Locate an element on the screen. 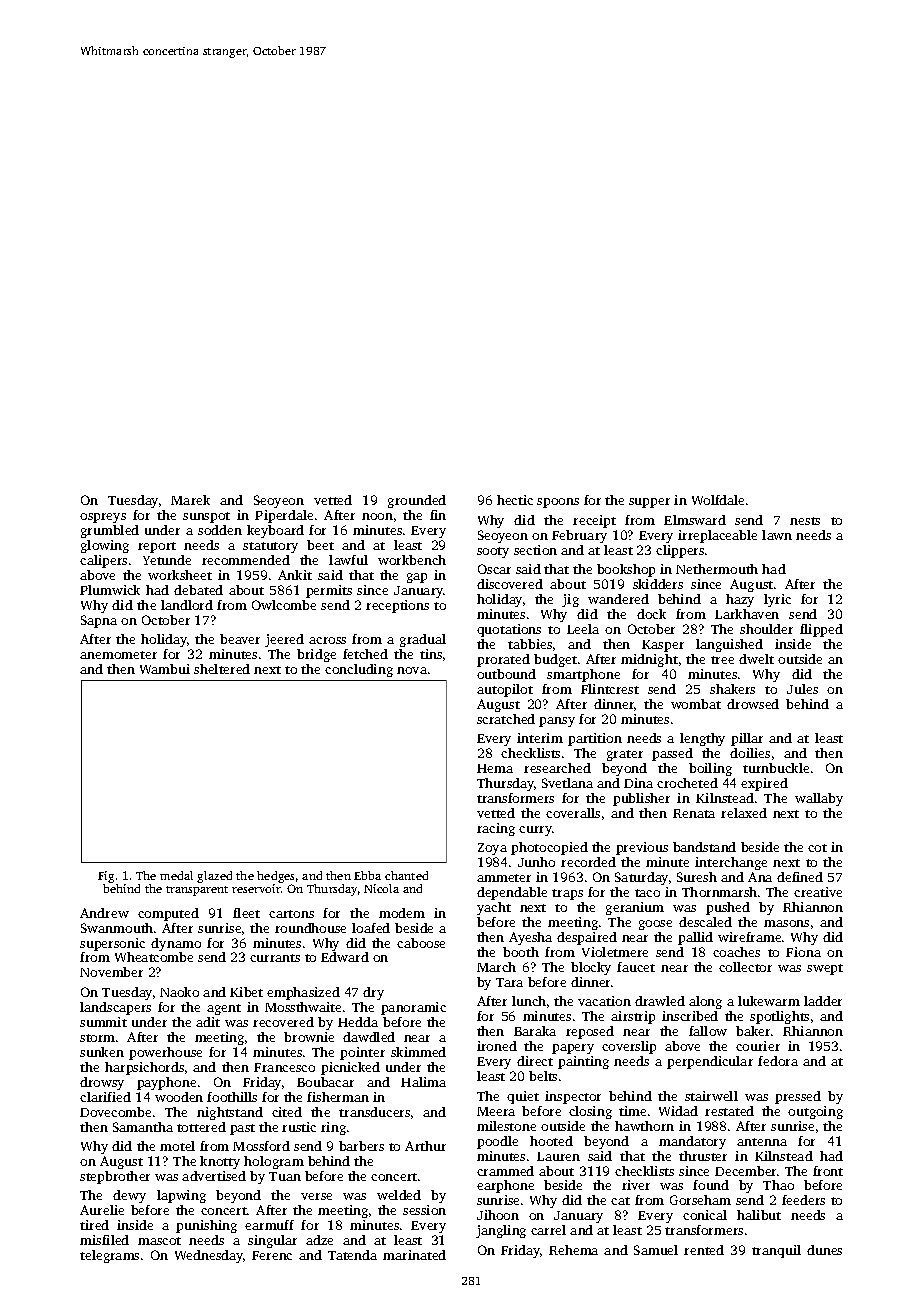 Image resolution: width=924 pixels, height=1308 pixels. crocheted is located at coordinates (687, 783).
